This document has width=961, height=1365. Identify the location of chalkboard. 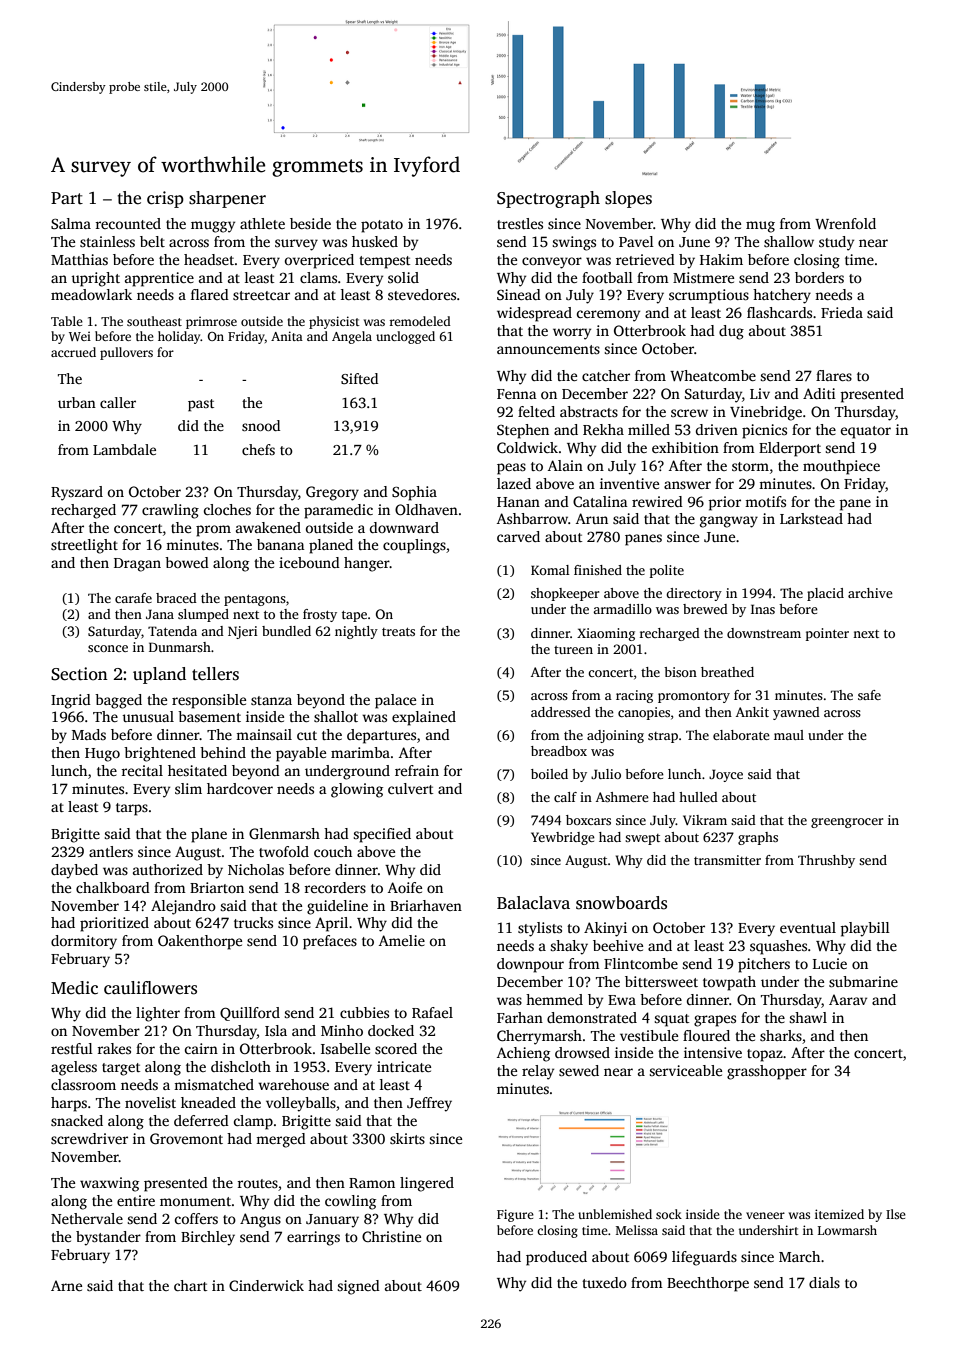
(113, 887).
